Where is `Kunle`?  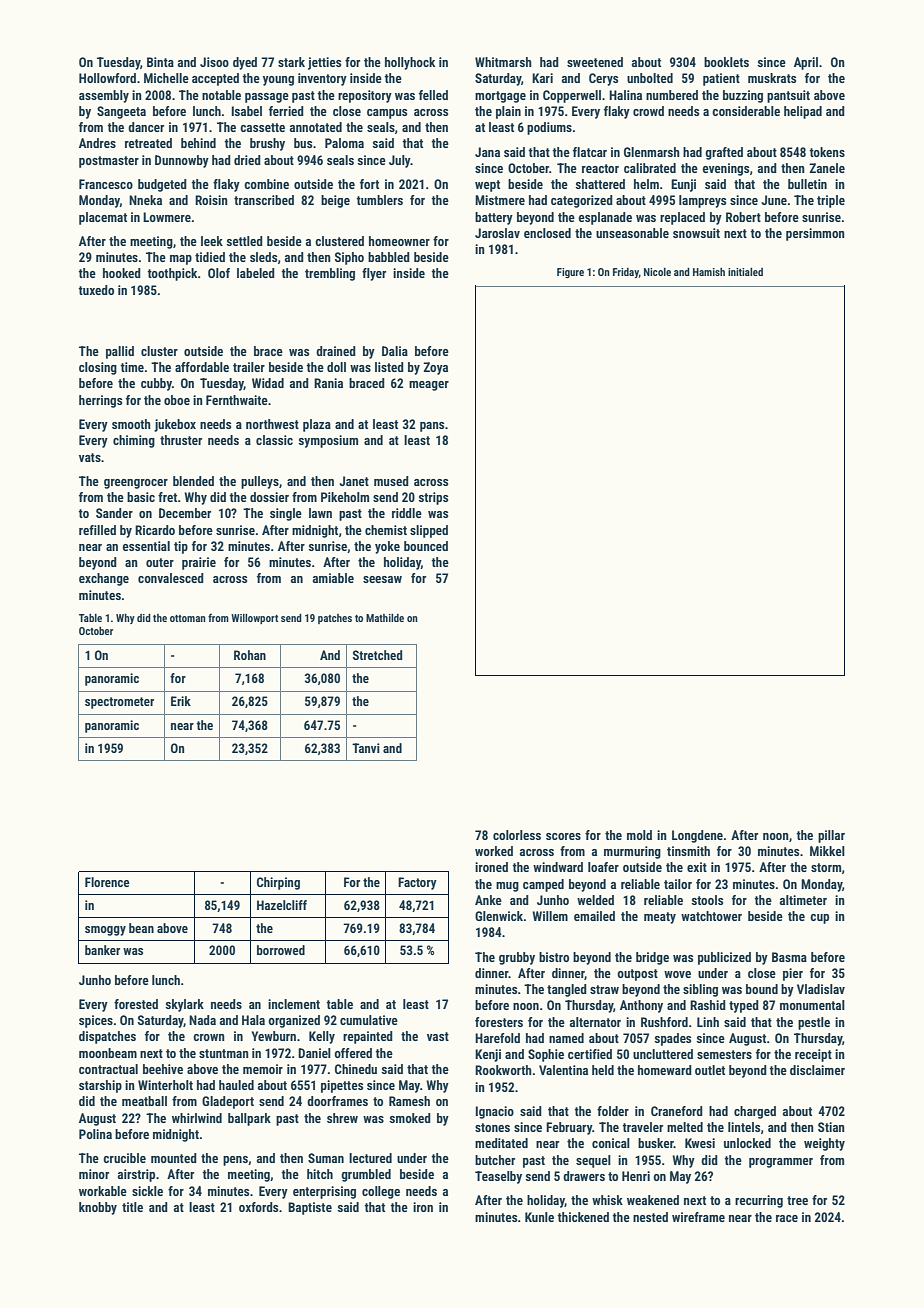
Kunle is located at coordinates (539, 1217).
